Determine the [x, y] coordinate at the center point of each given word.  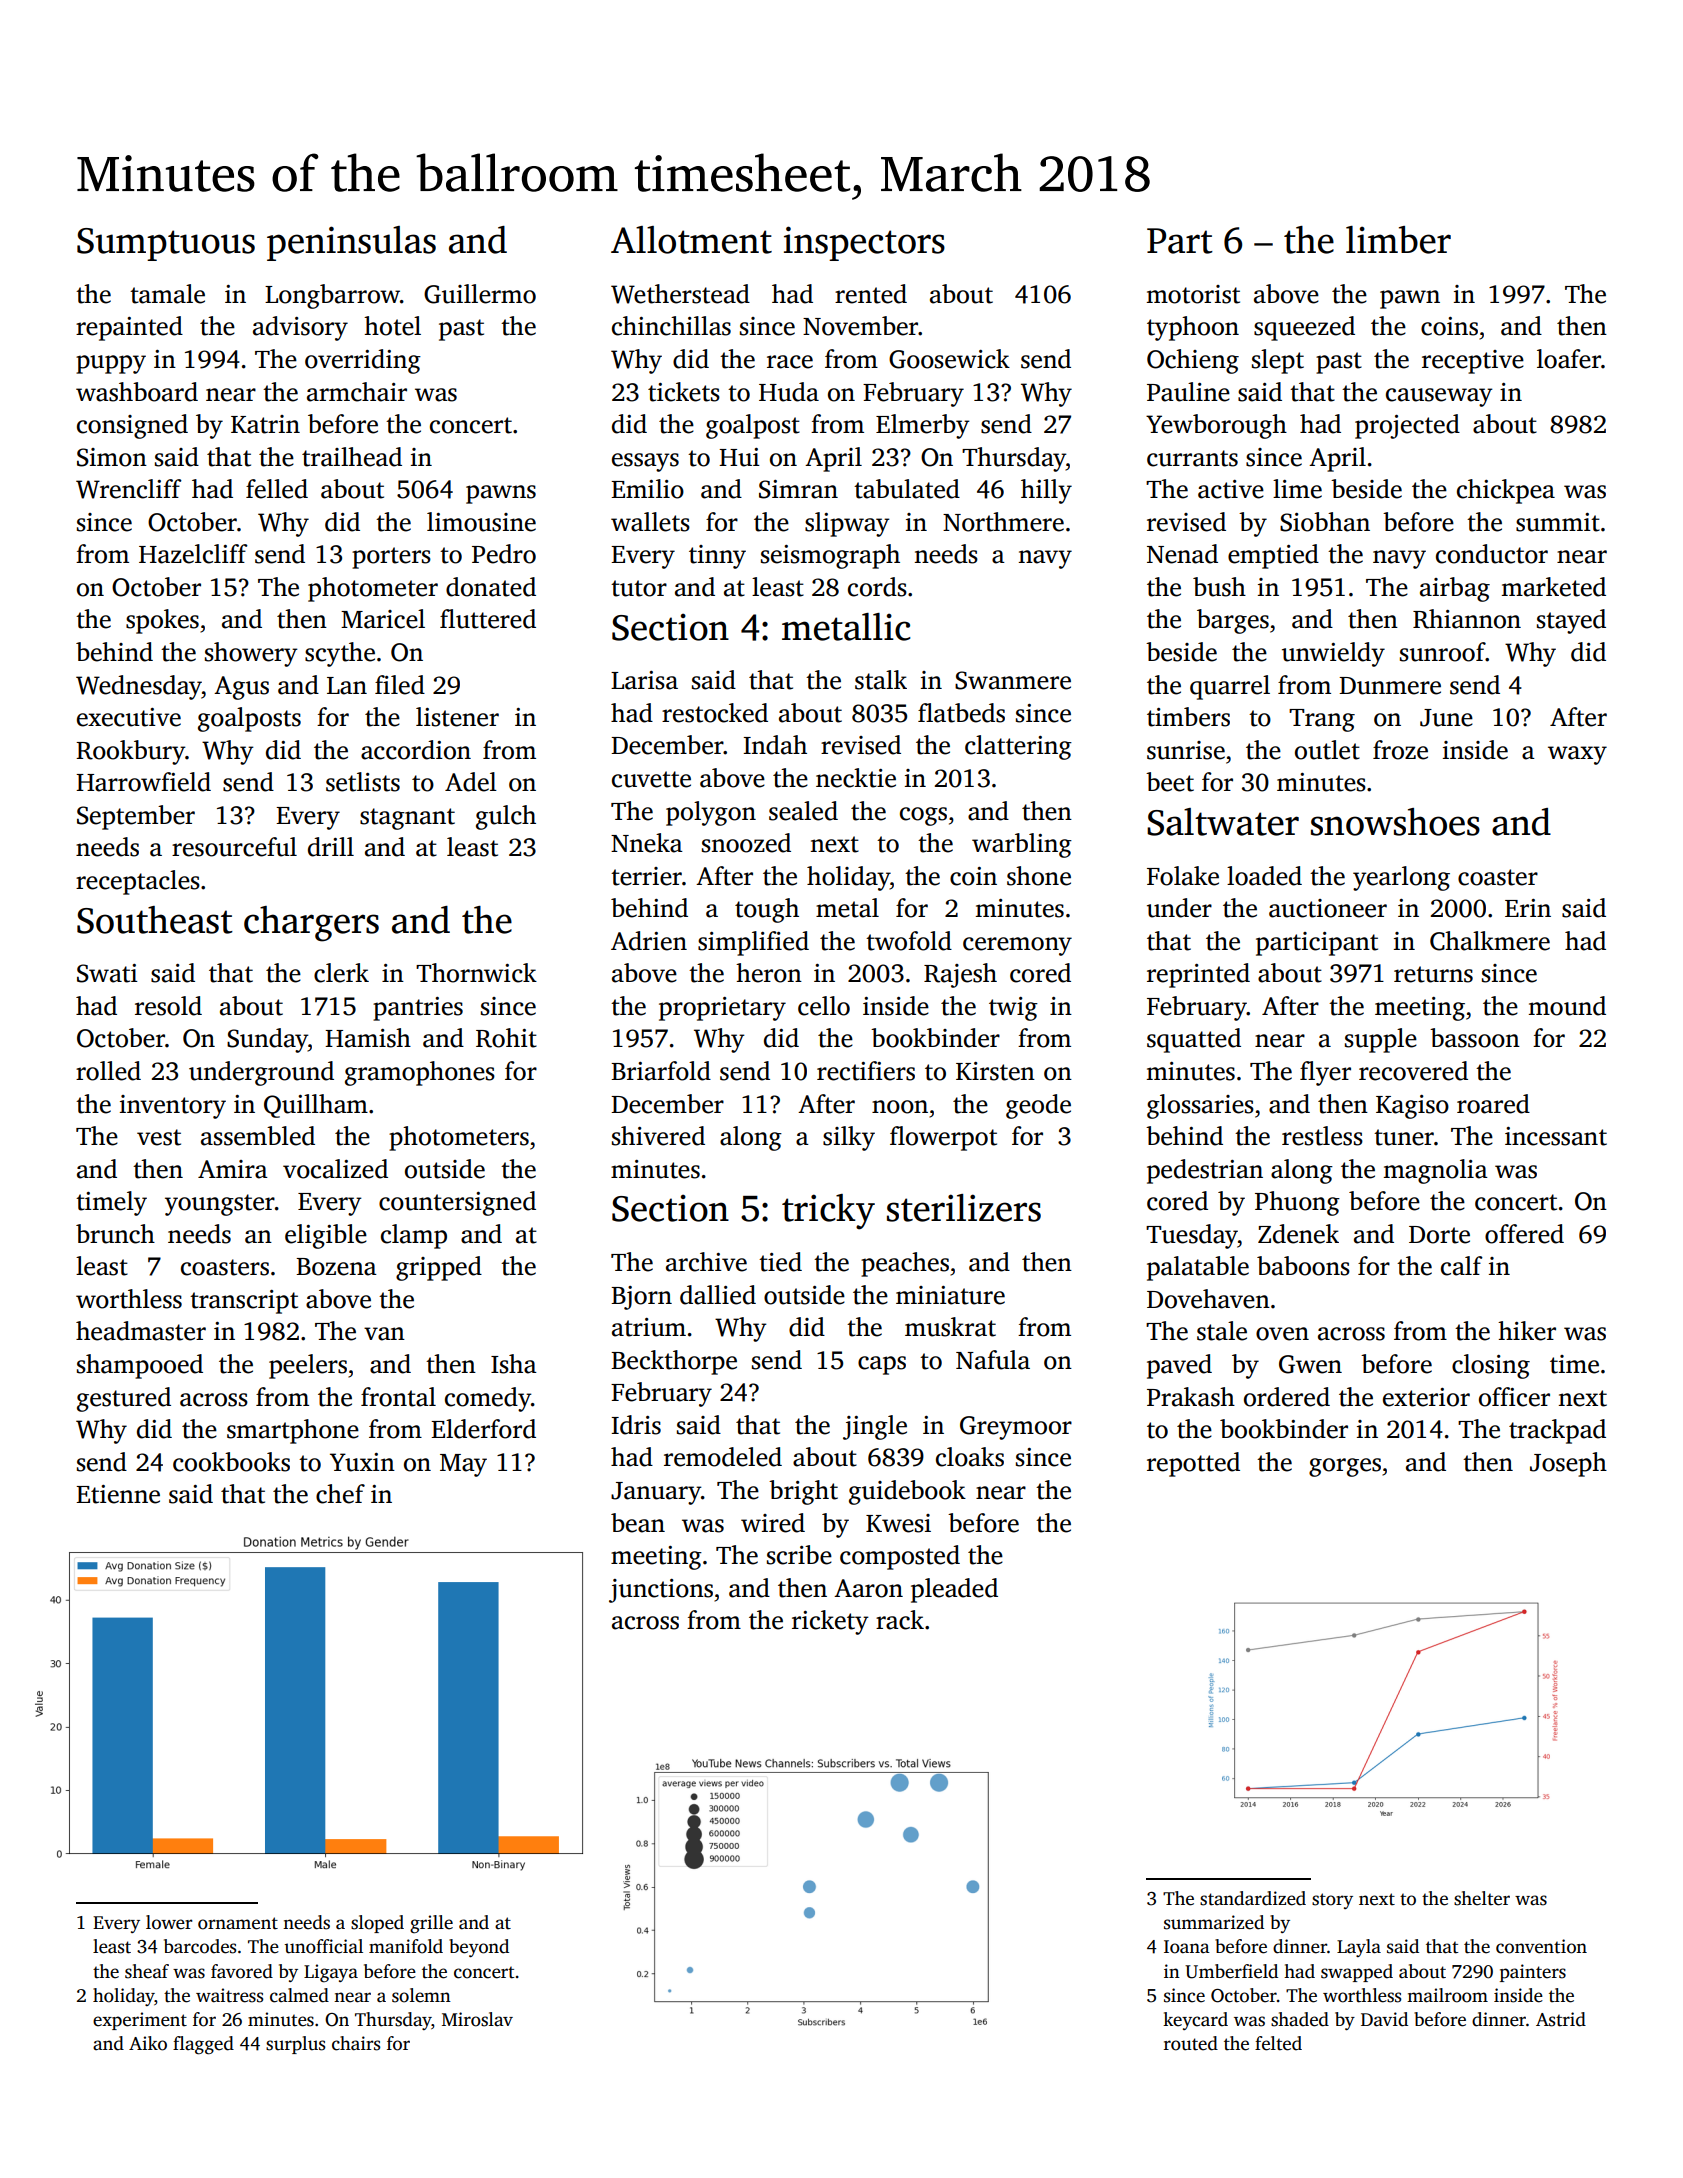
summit [1558, 522]
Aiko [148, 2043]
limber [1398, 240]
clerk [341, 973]
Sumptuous [166, 244]
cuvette [651, 779]
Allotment [691, 240]
